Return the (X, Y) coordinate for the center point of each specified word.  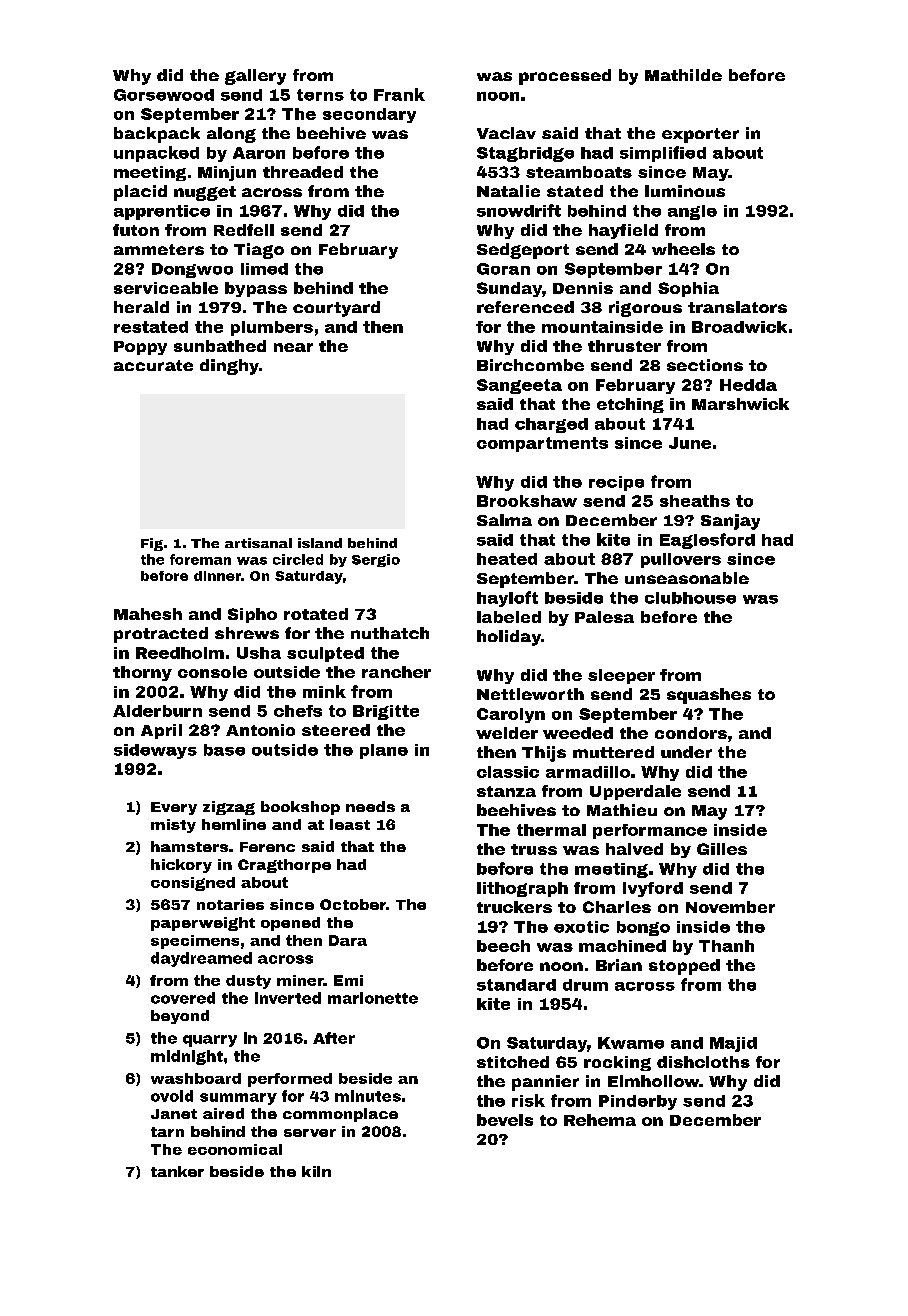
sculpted (325, 654)
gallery (255, 77)
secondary (369, 115)
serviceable (166, 288)
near (293, 347)
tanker (177, 1171)
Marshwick (740, 404)
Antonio (260, 730)
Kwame (631, 1043)
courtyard (336, 309)
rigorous (645, 309)
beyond (180, 1017)
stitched (513, 1062)
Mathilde (683, 75)
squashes (709, 696)
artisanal (258, 543)
